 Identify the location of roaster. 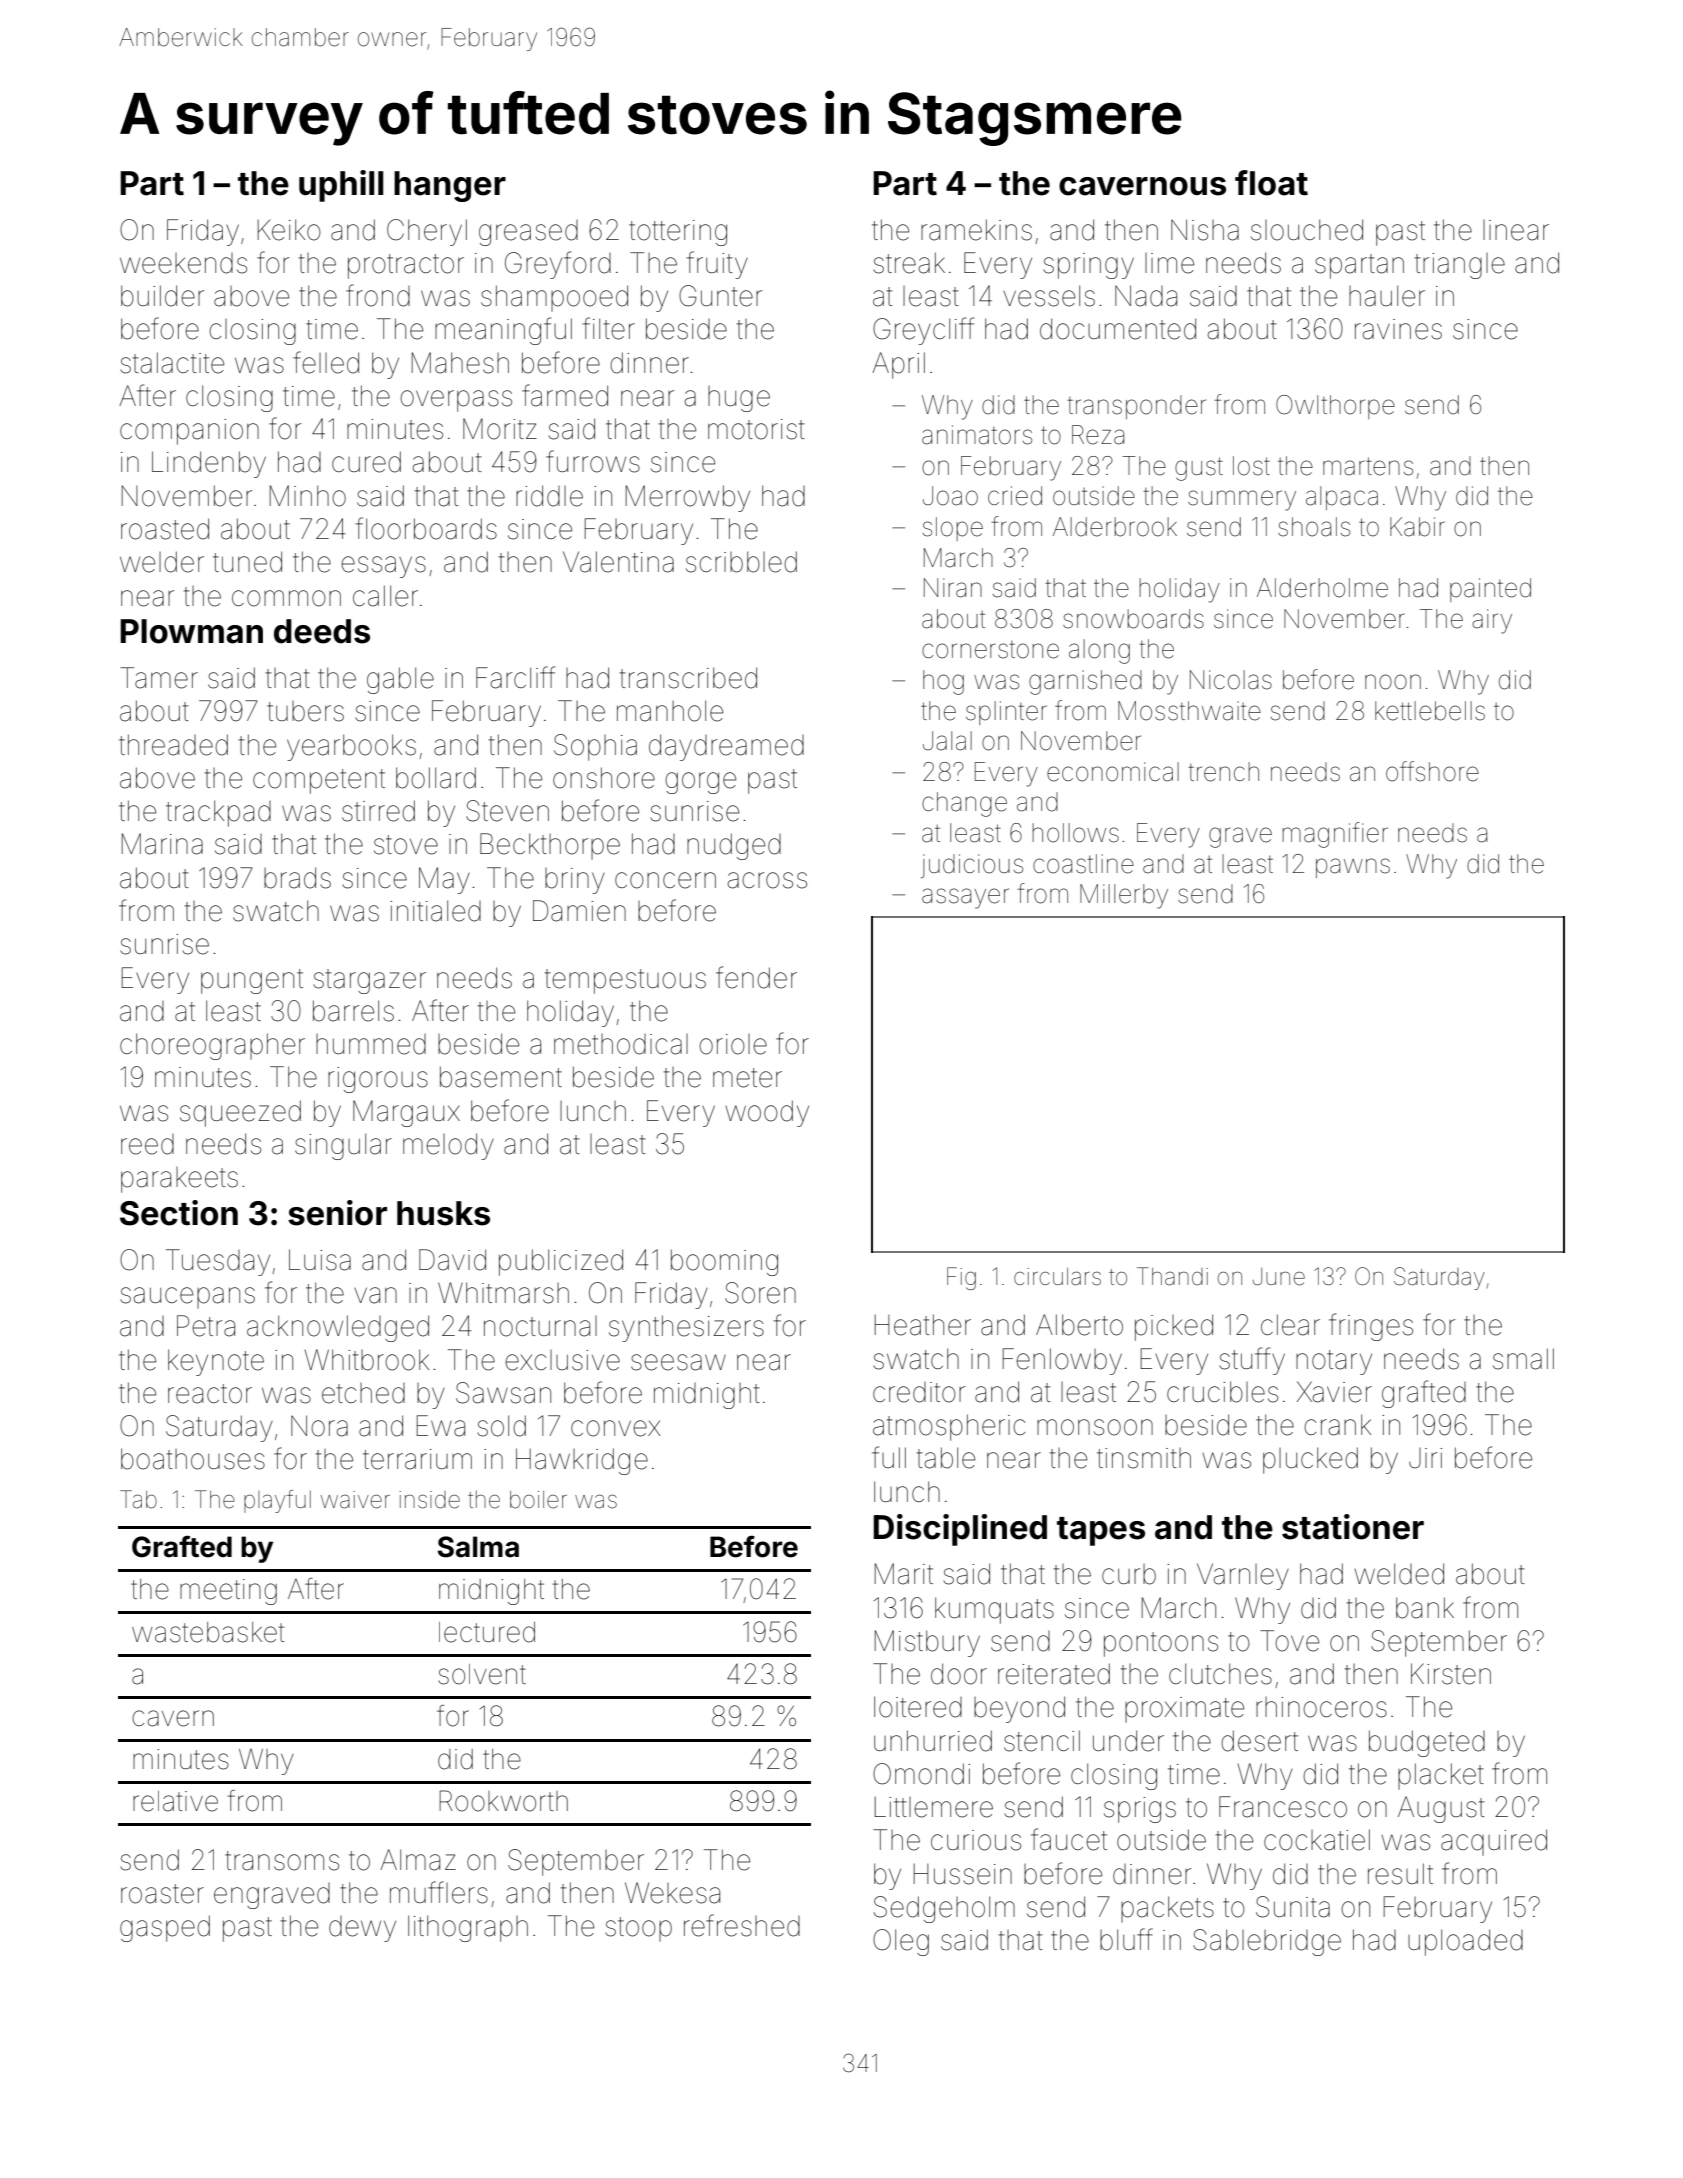
(162, 1894).
